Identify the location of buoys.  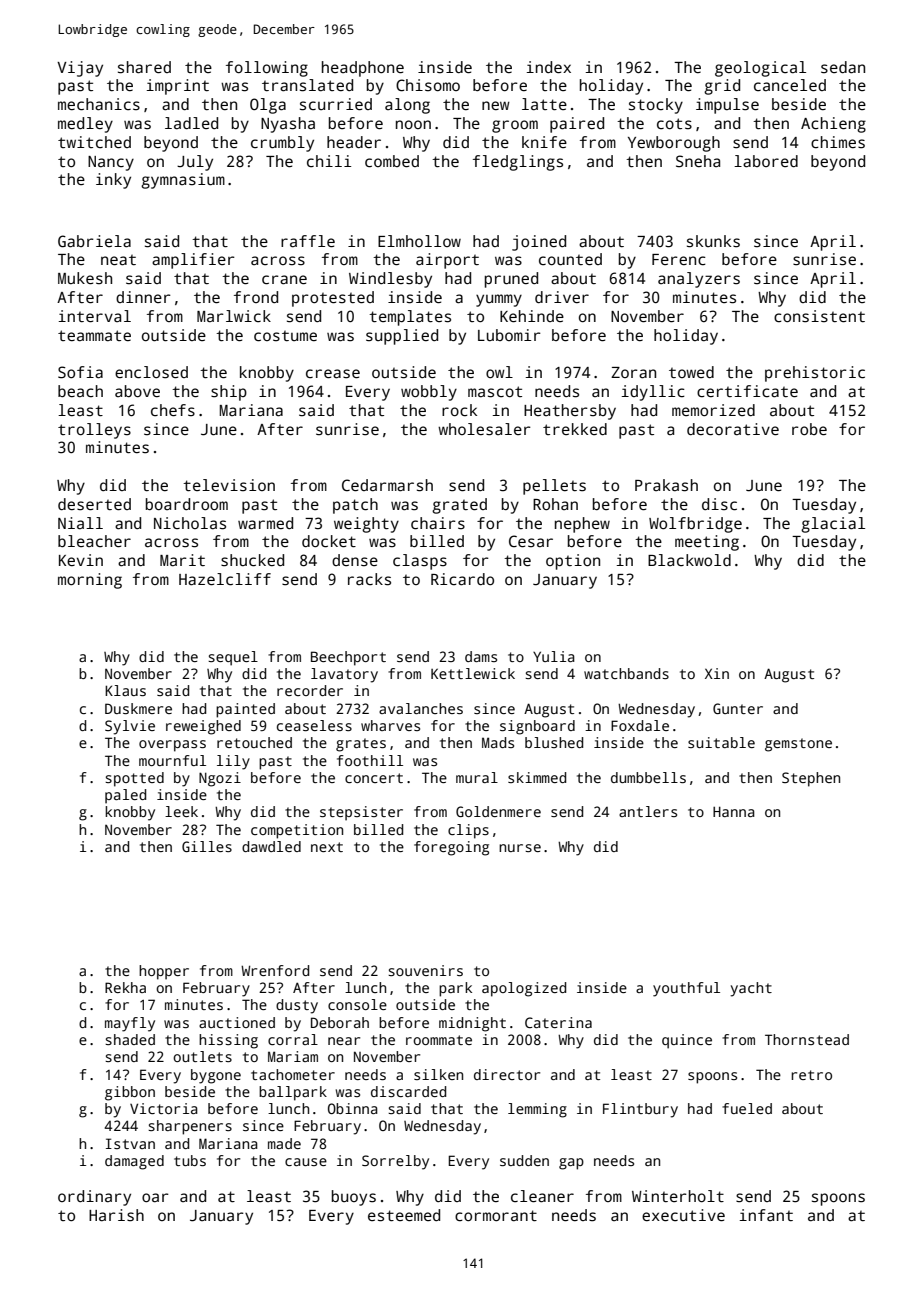
(354, 1198).
